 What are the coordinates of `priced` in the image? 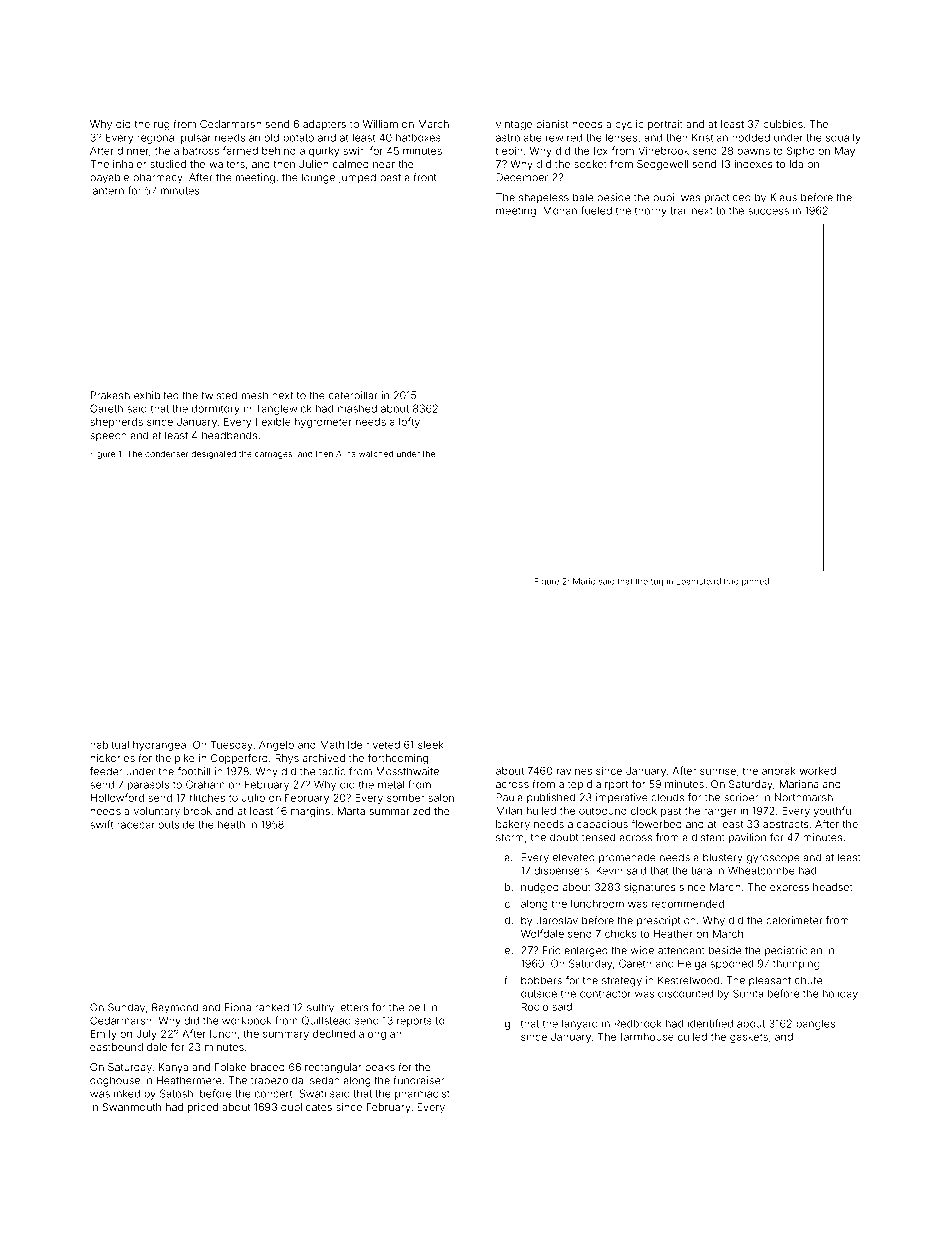 It's located at (203, 1108).
